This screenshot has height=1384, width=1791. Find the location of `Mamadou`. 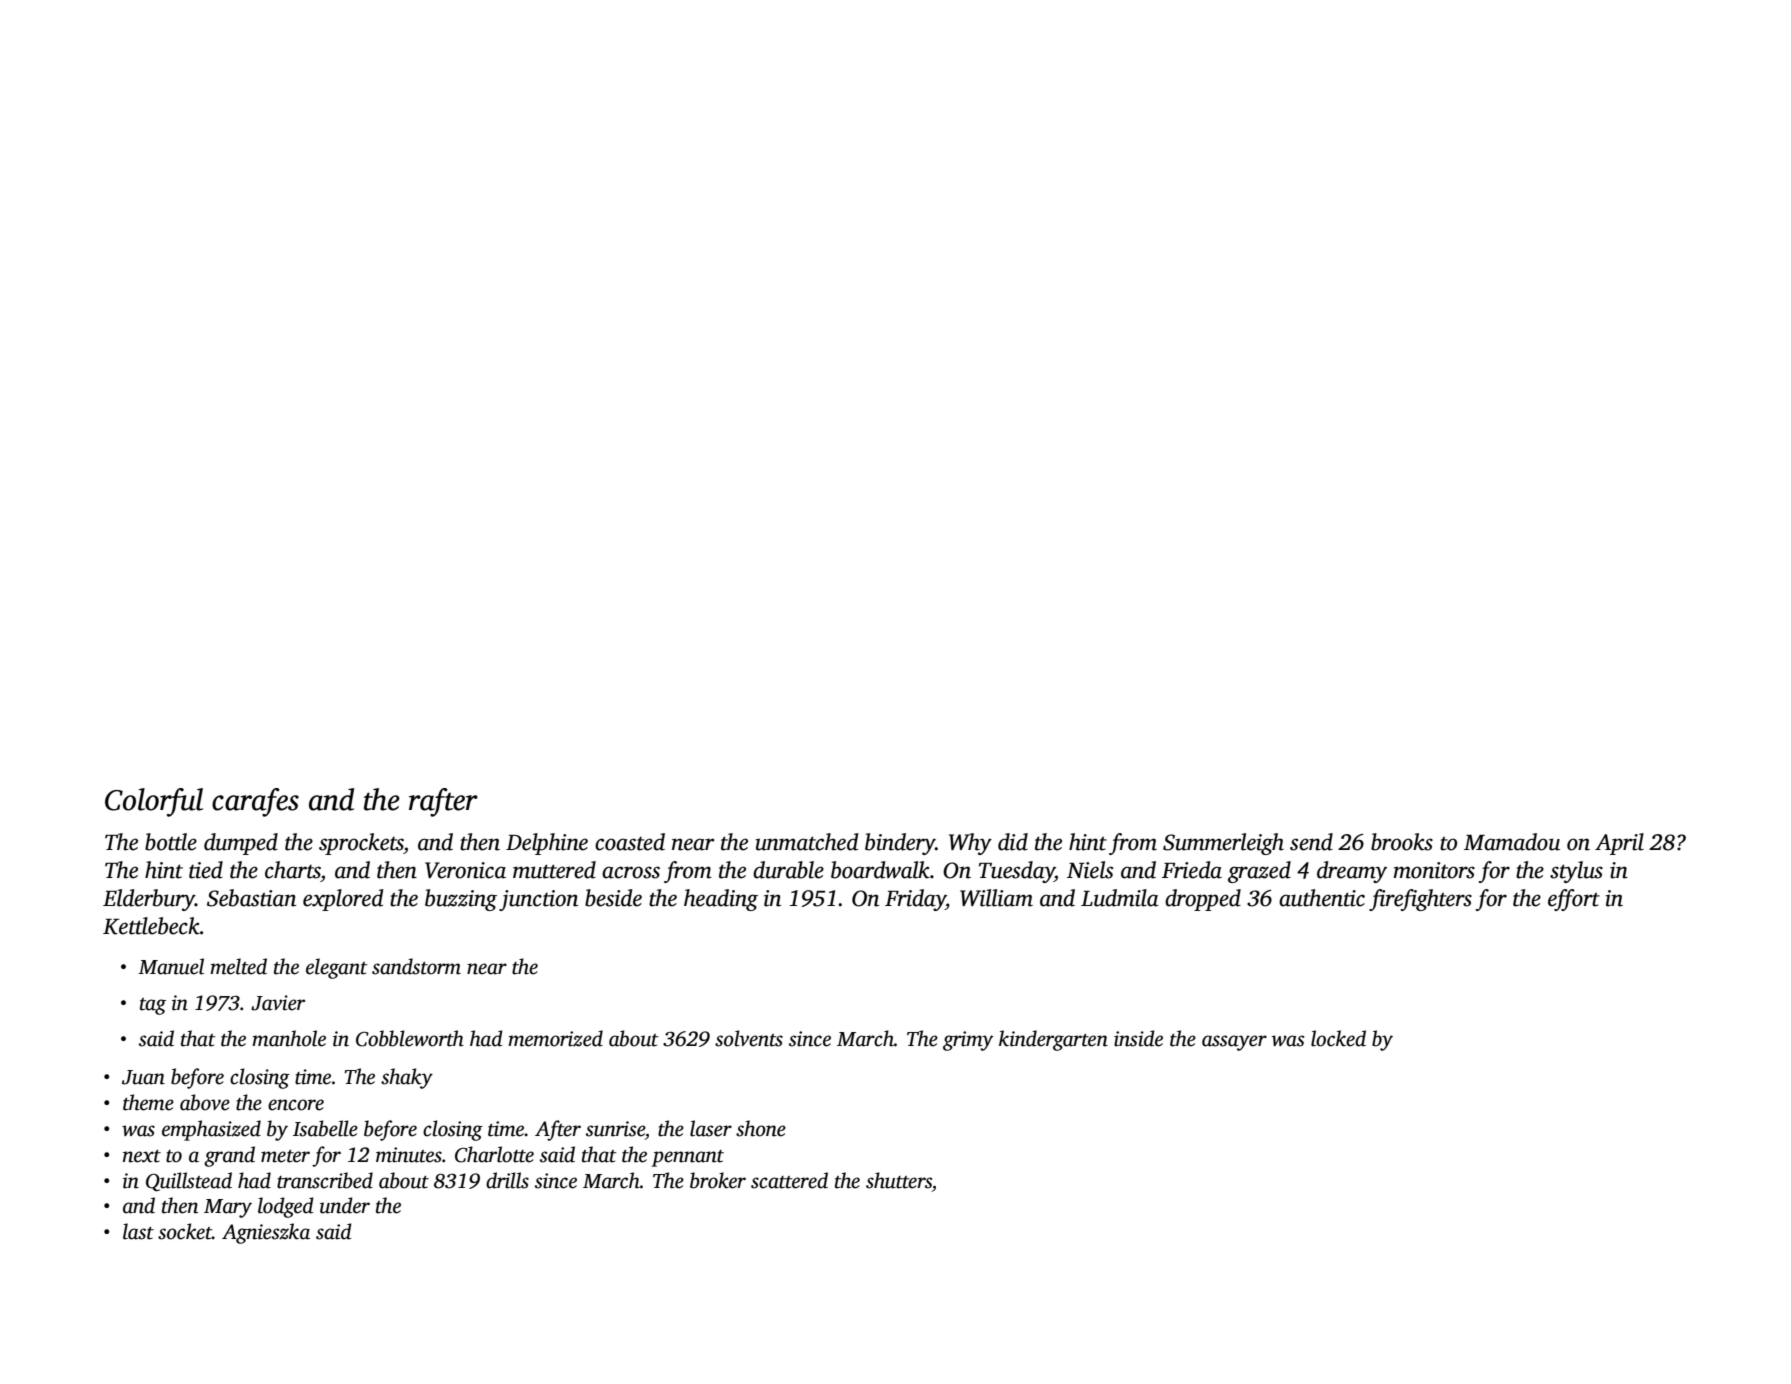

Mamadou is located at coordinates (1512, 842).
